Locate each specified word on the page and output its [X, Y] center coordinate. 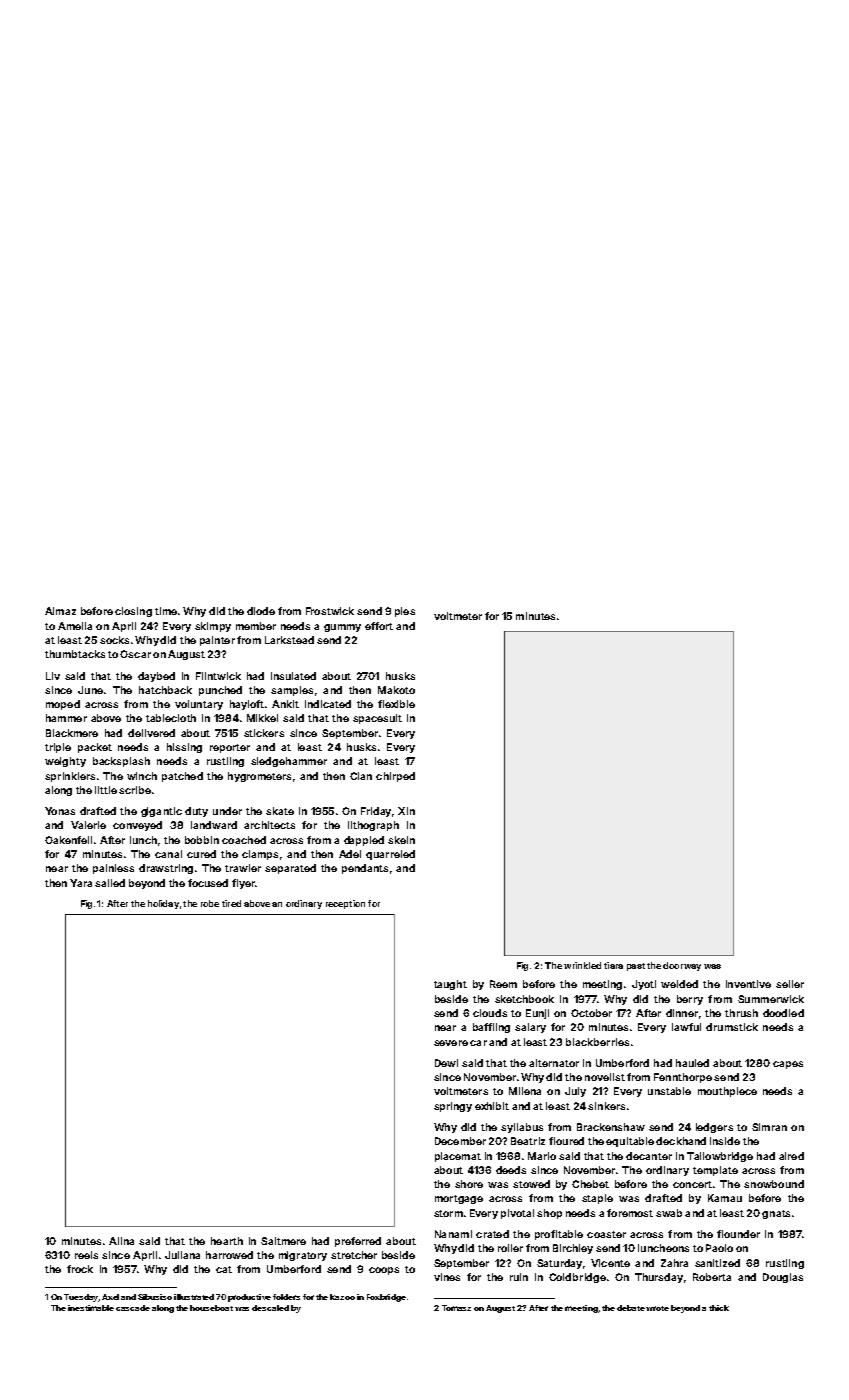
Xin [406, 811]
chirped [395, 777]
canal [168, 854]
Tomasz [456, 1308]
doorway [682, 966]
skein [401, 840]
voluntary [199, 705]
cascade [133, 1308]
